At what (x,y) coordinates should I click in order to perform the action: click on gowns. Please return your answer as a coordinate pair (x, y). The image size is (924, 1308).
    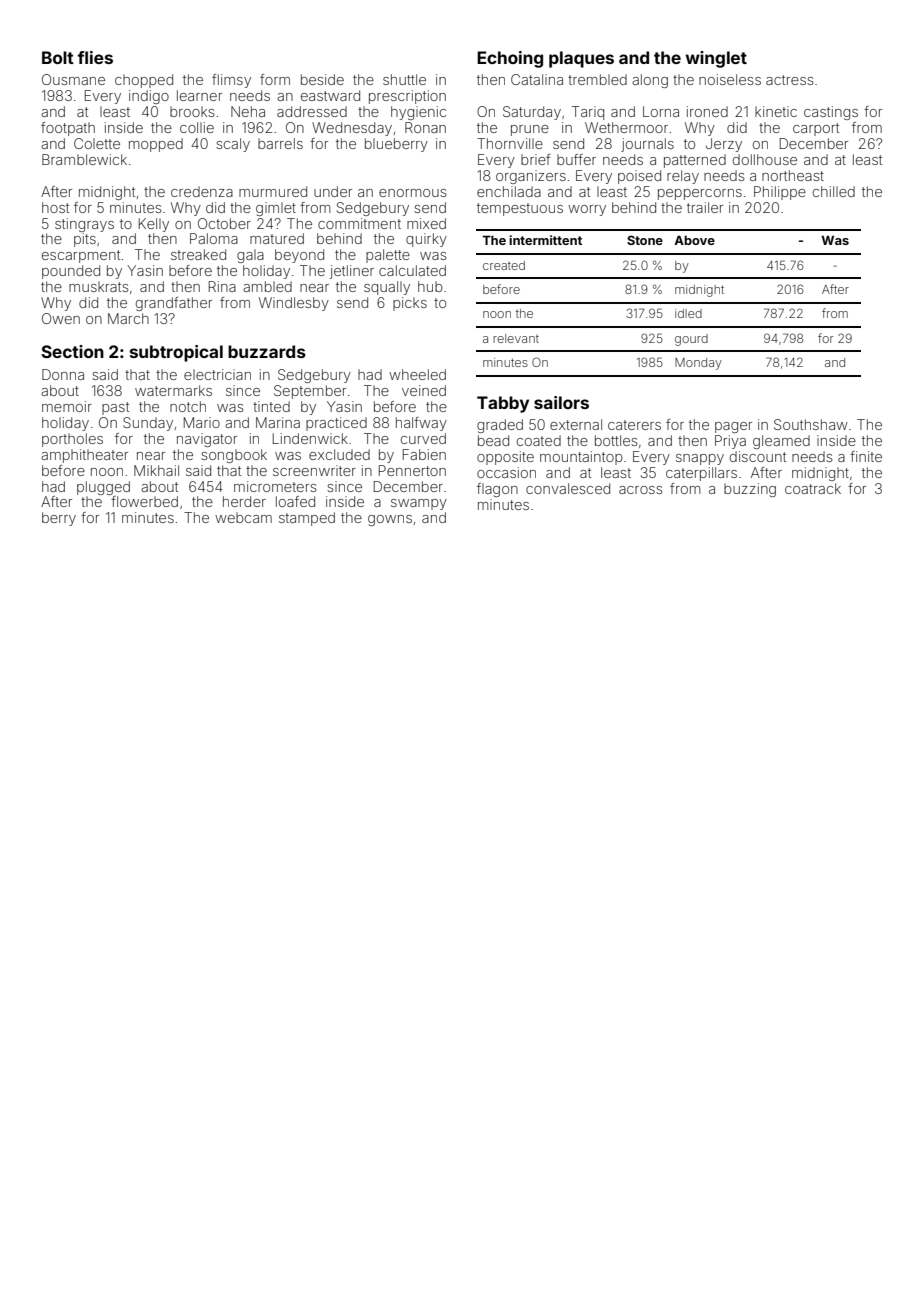
    Looking at the image, I should click on (390, 520).
